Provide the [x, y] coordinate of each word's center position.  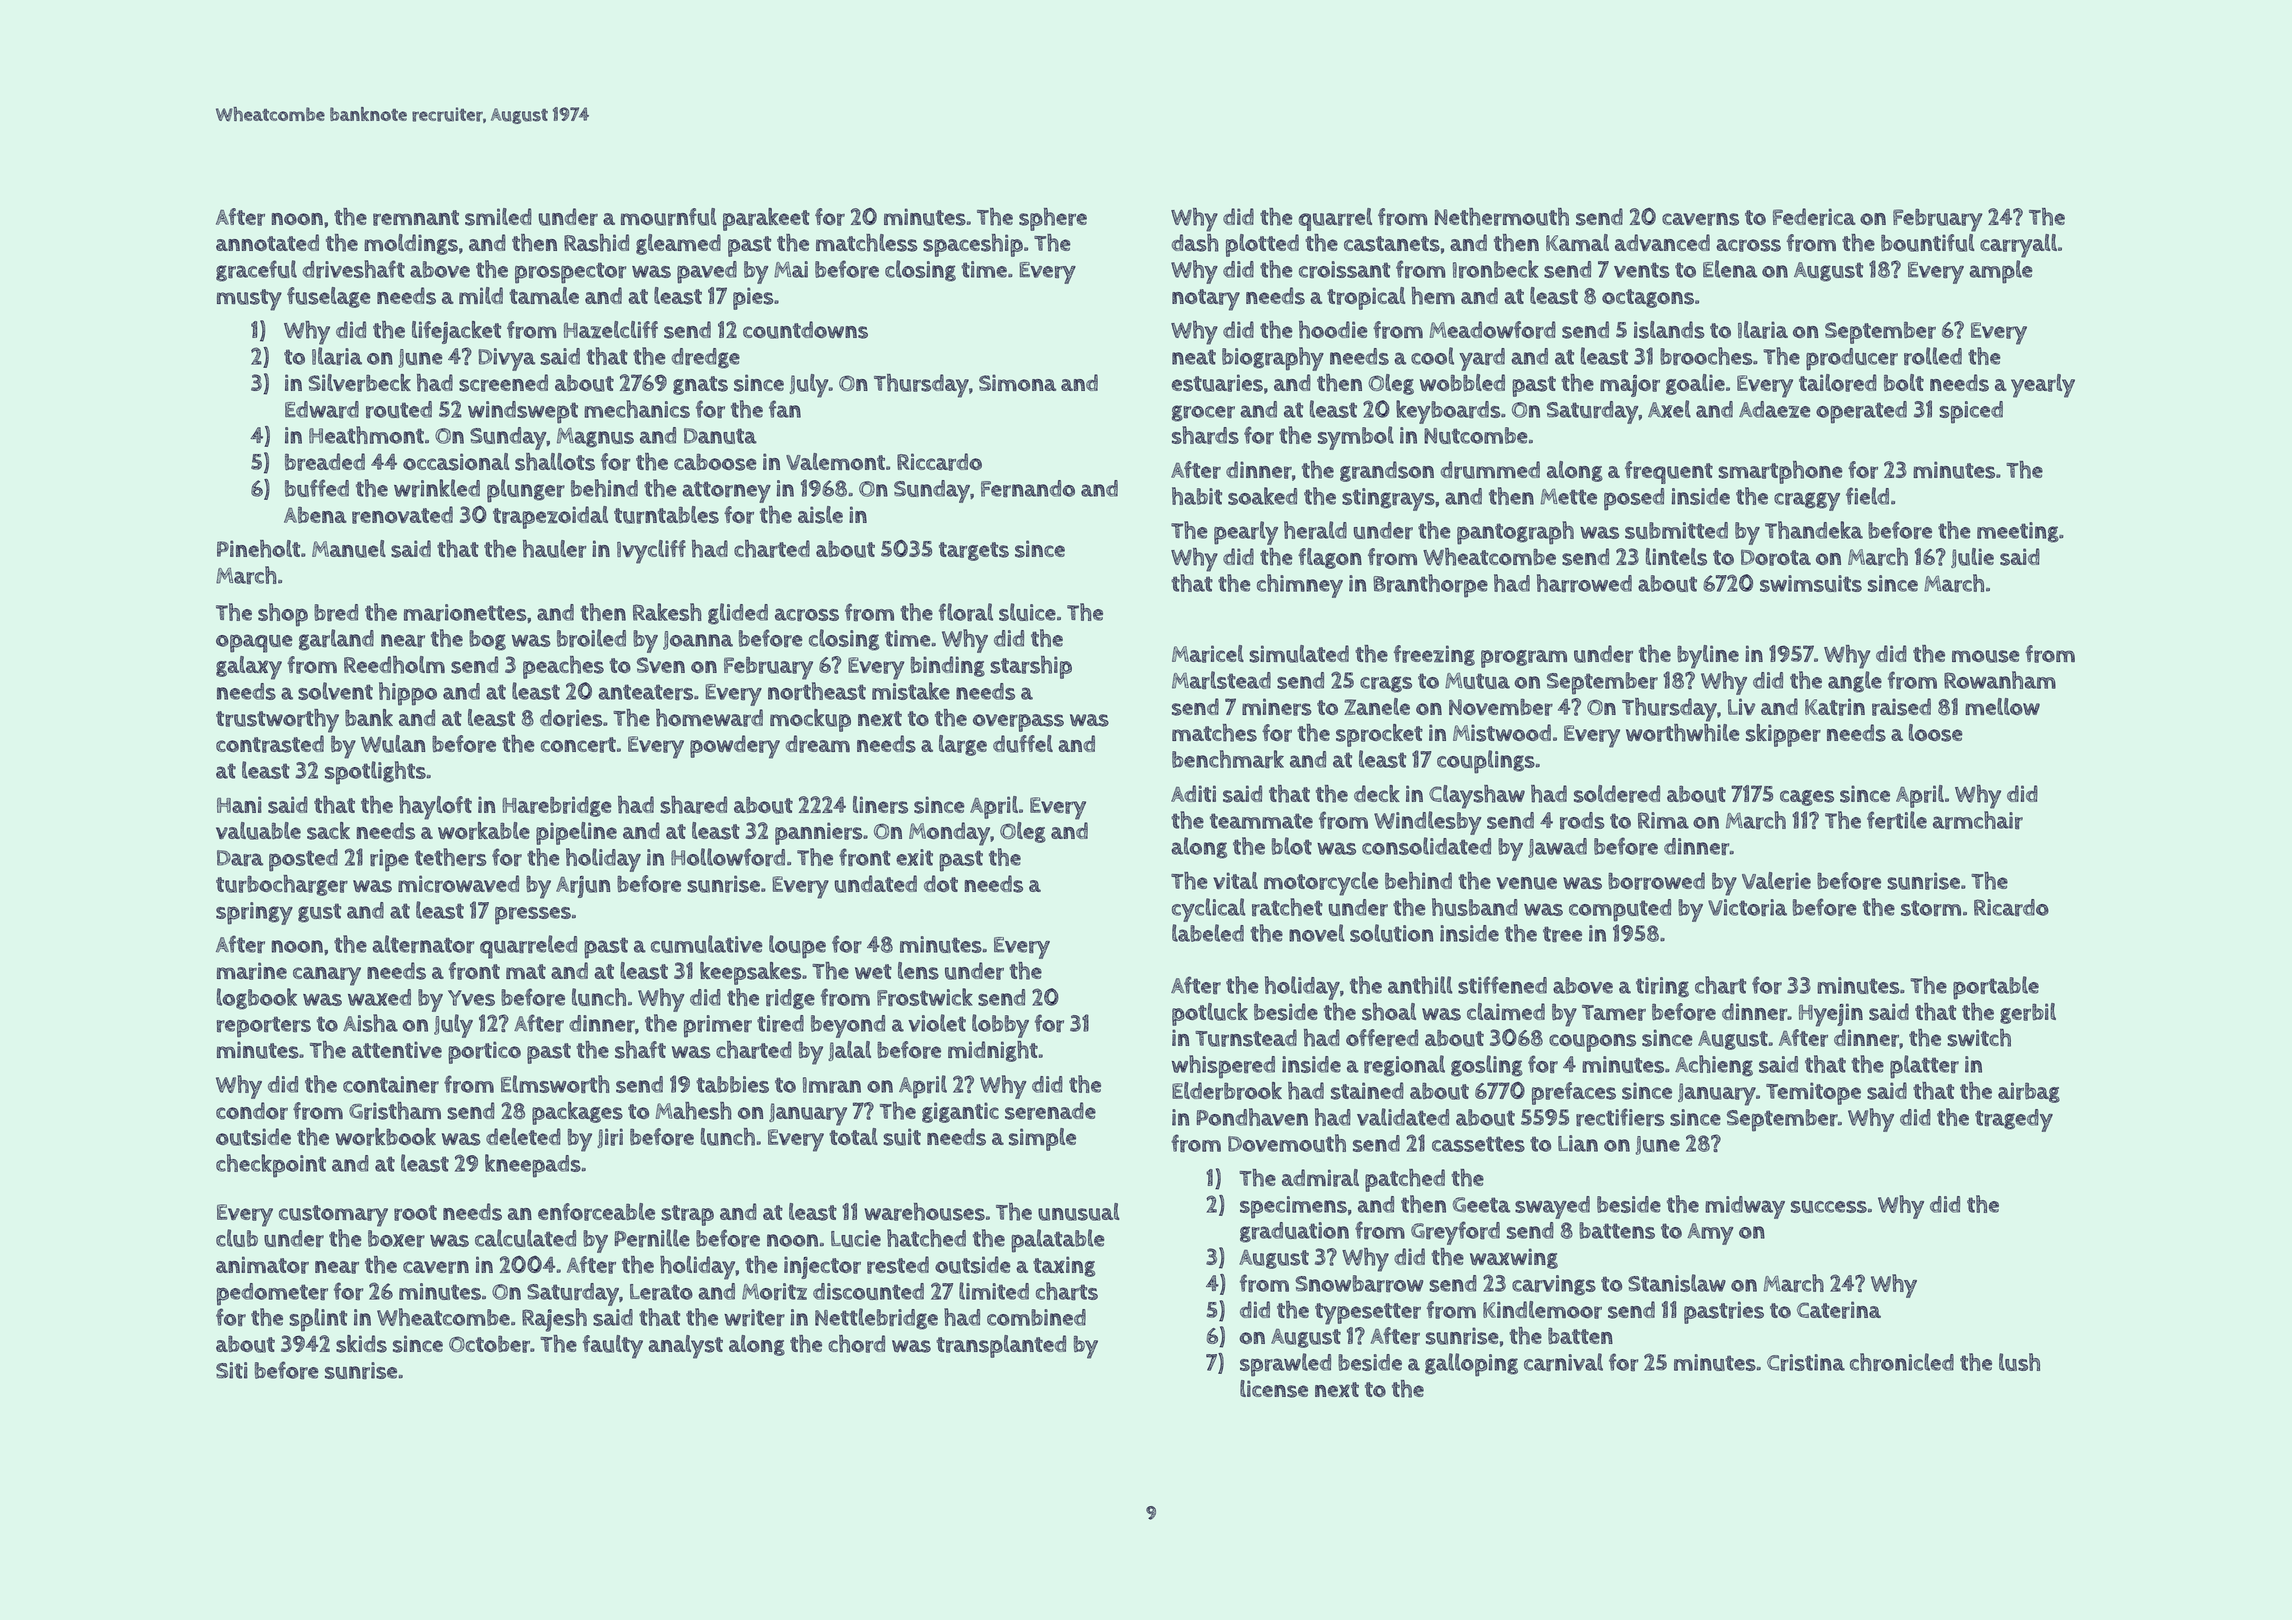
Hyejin [1831, 1015]
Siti [232, 1370]
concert [578, 745]
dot [941, 883]
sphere [1053, 219]
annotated [267, 242]
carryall [2018, 246]
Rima [1663, 820]
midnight [993, 1051]
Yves [471, 998]
